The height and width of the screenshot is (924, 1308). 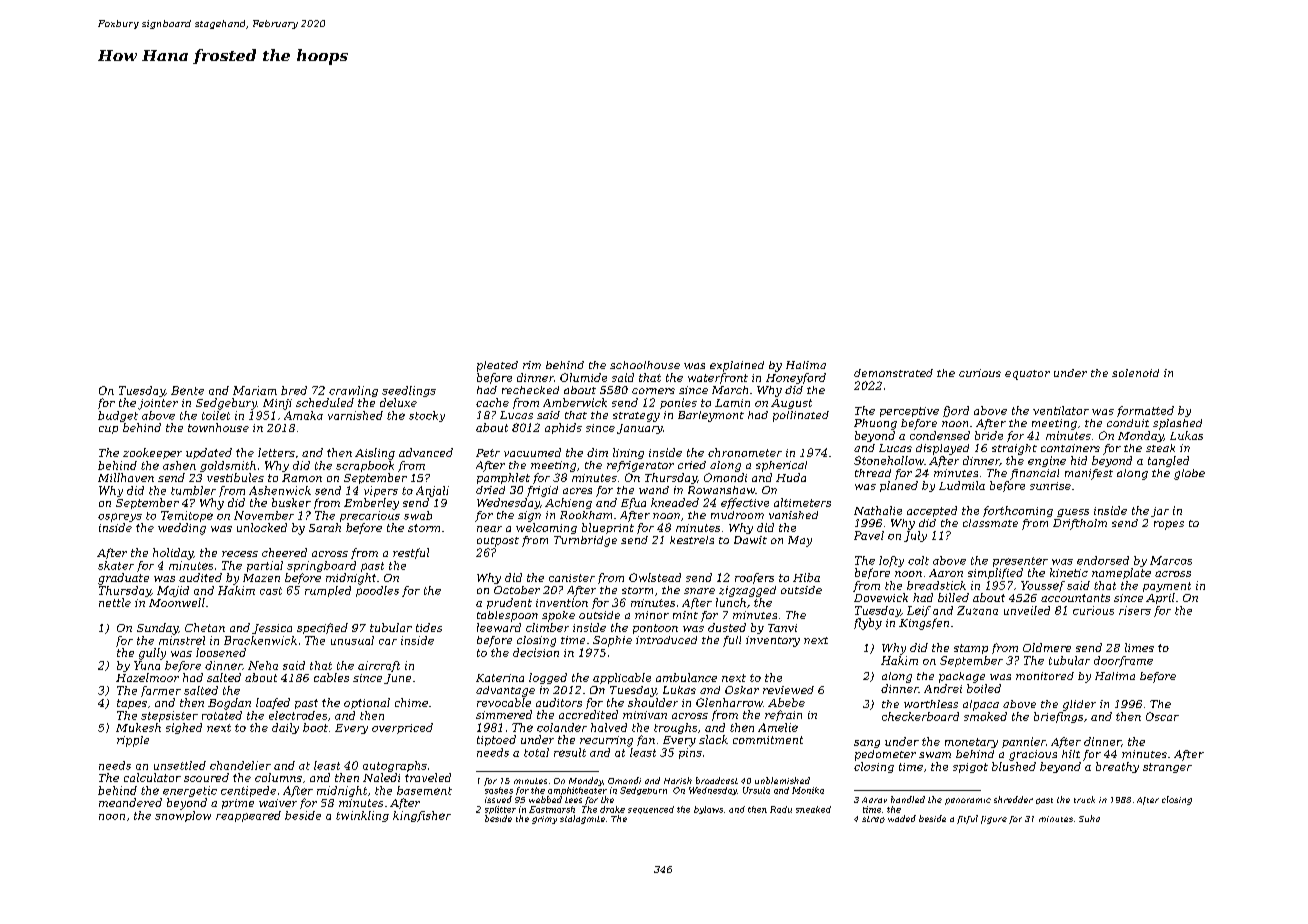 I want to click on snowplow, so click(x=183, y=816).
